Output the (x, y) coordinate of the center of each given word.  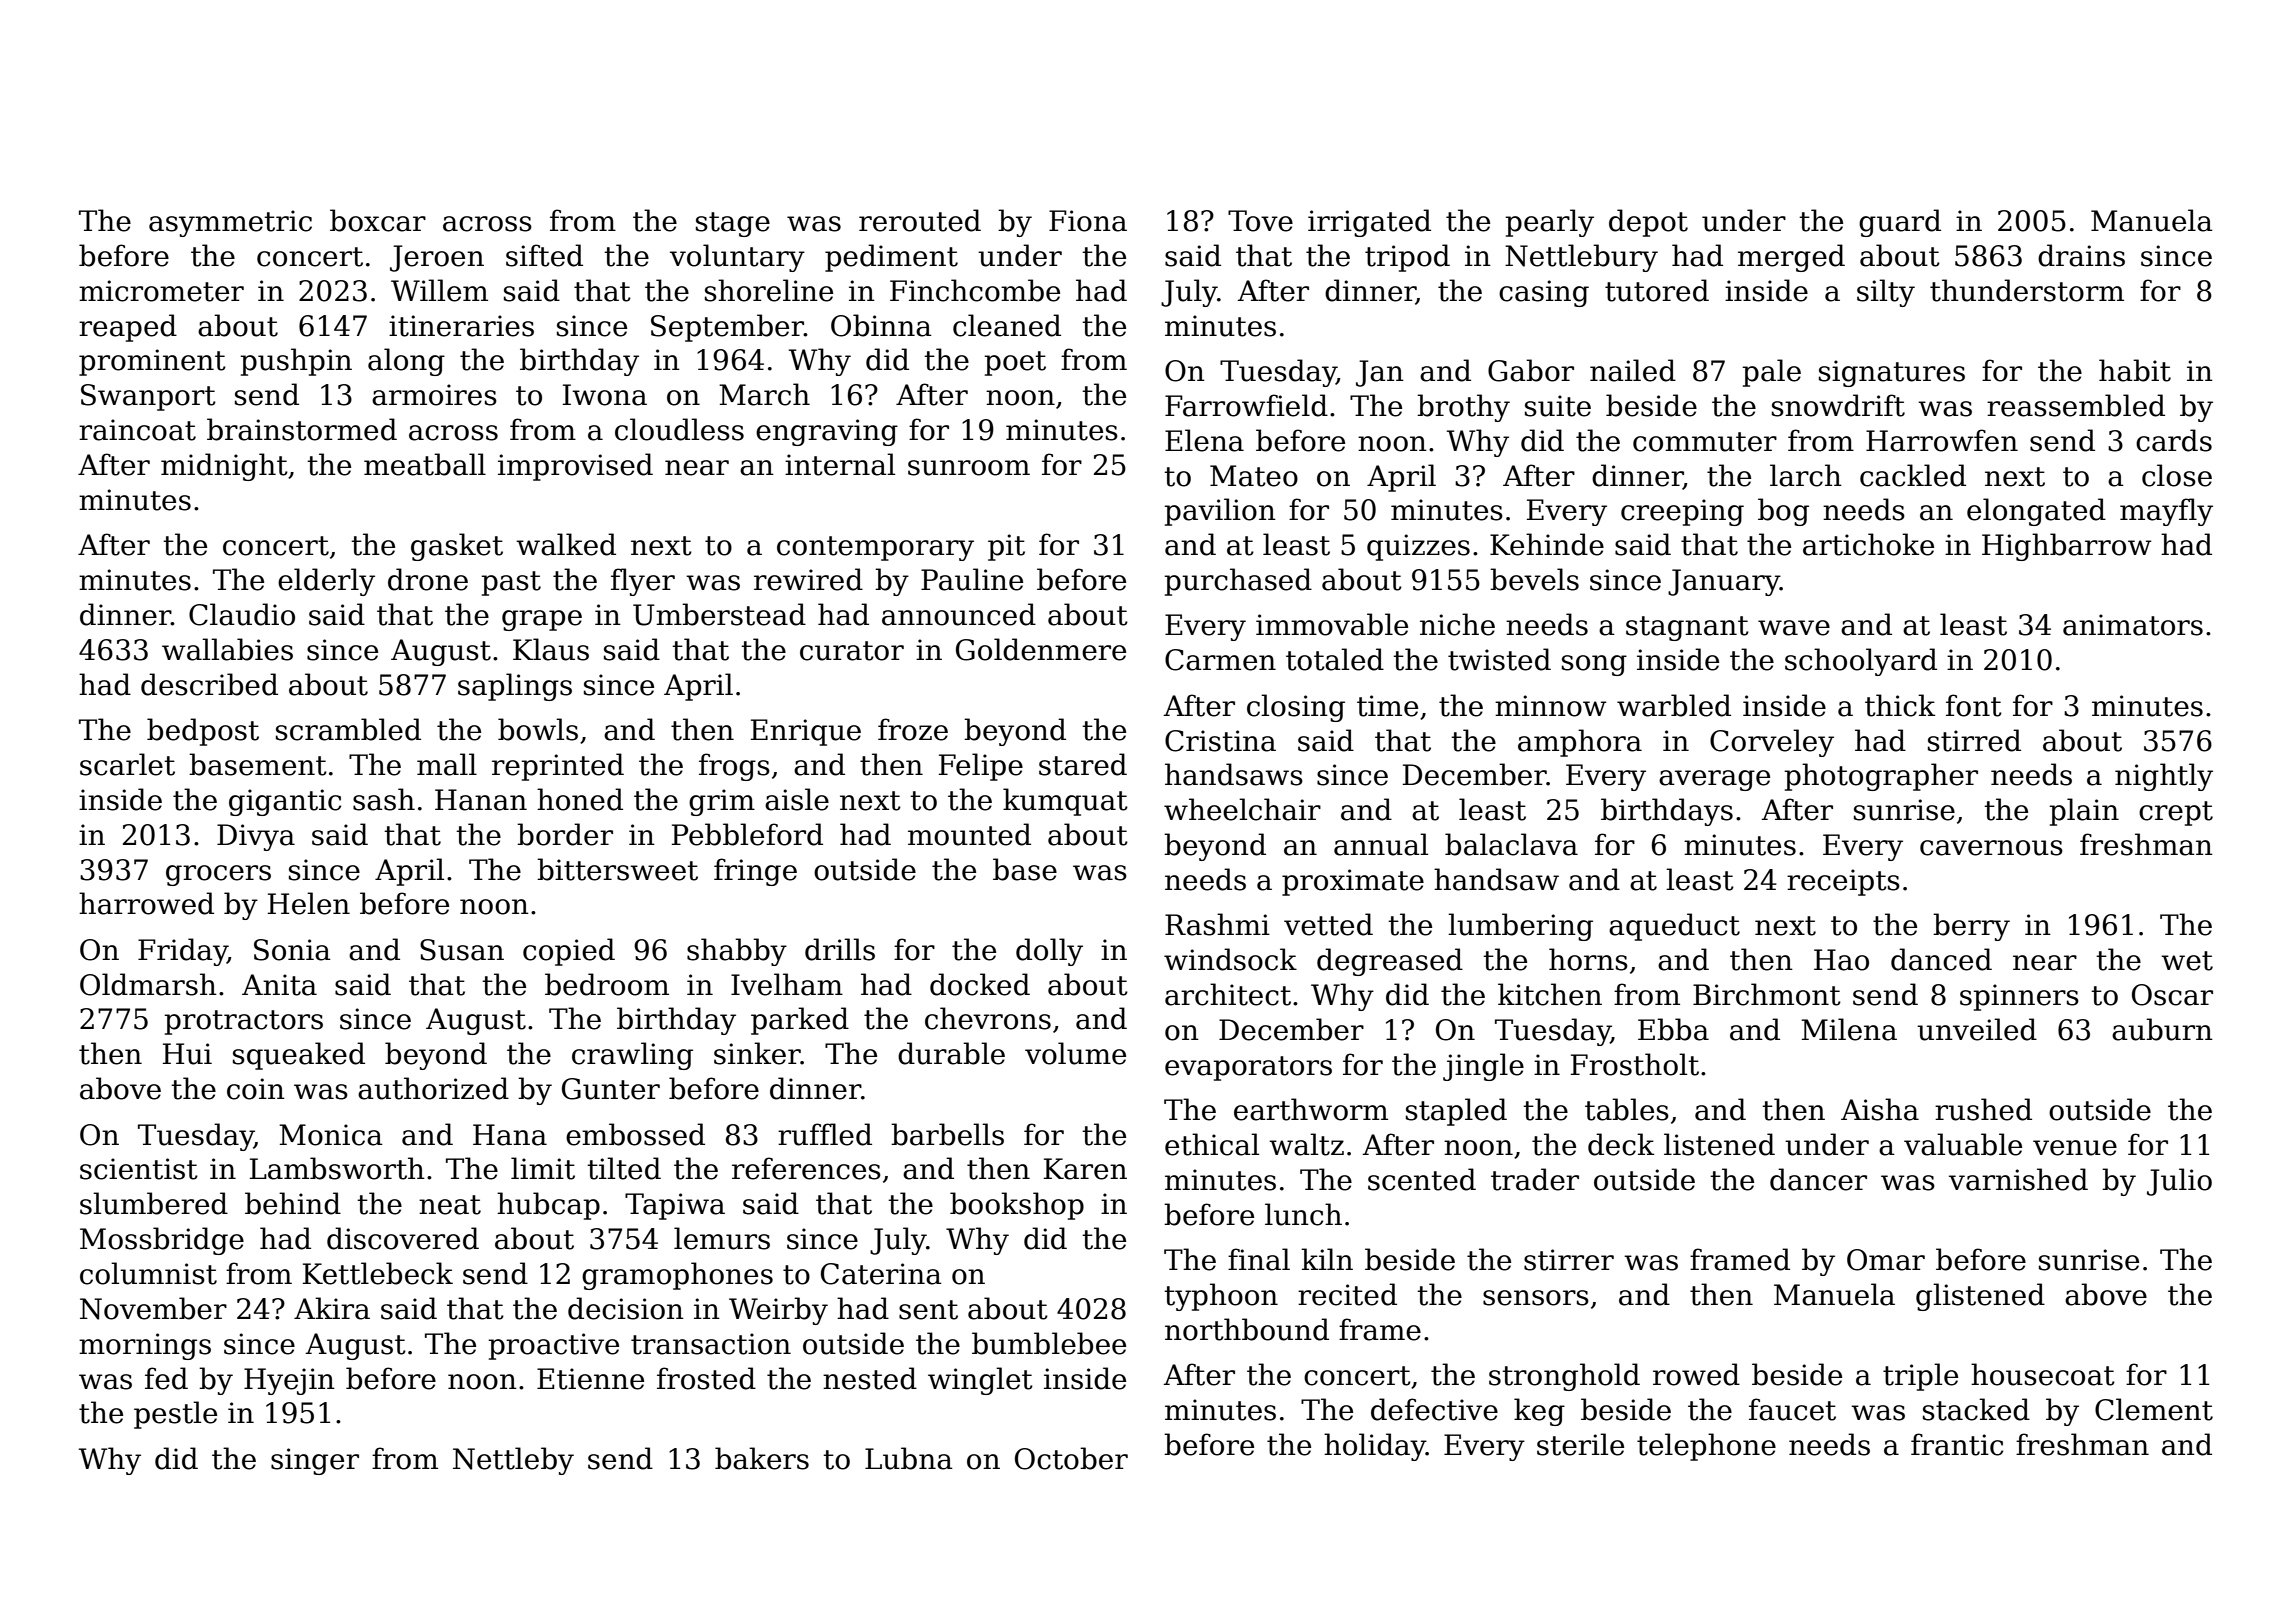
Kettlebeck (378, 1273)
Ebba (1673, 1029)
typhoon (1221, 1297)
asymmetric (230, 223)
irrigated (1369, 223)
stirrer (1569, 1260)
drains (2081, 255)
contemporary (875, 548)
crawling (632, 1056)
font (1974, 705)
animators (2133, 625)
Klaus (551, 649)
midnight (224, 467)
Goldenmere (1041, 649)
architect (1228, 994)
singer (315, 1461)
